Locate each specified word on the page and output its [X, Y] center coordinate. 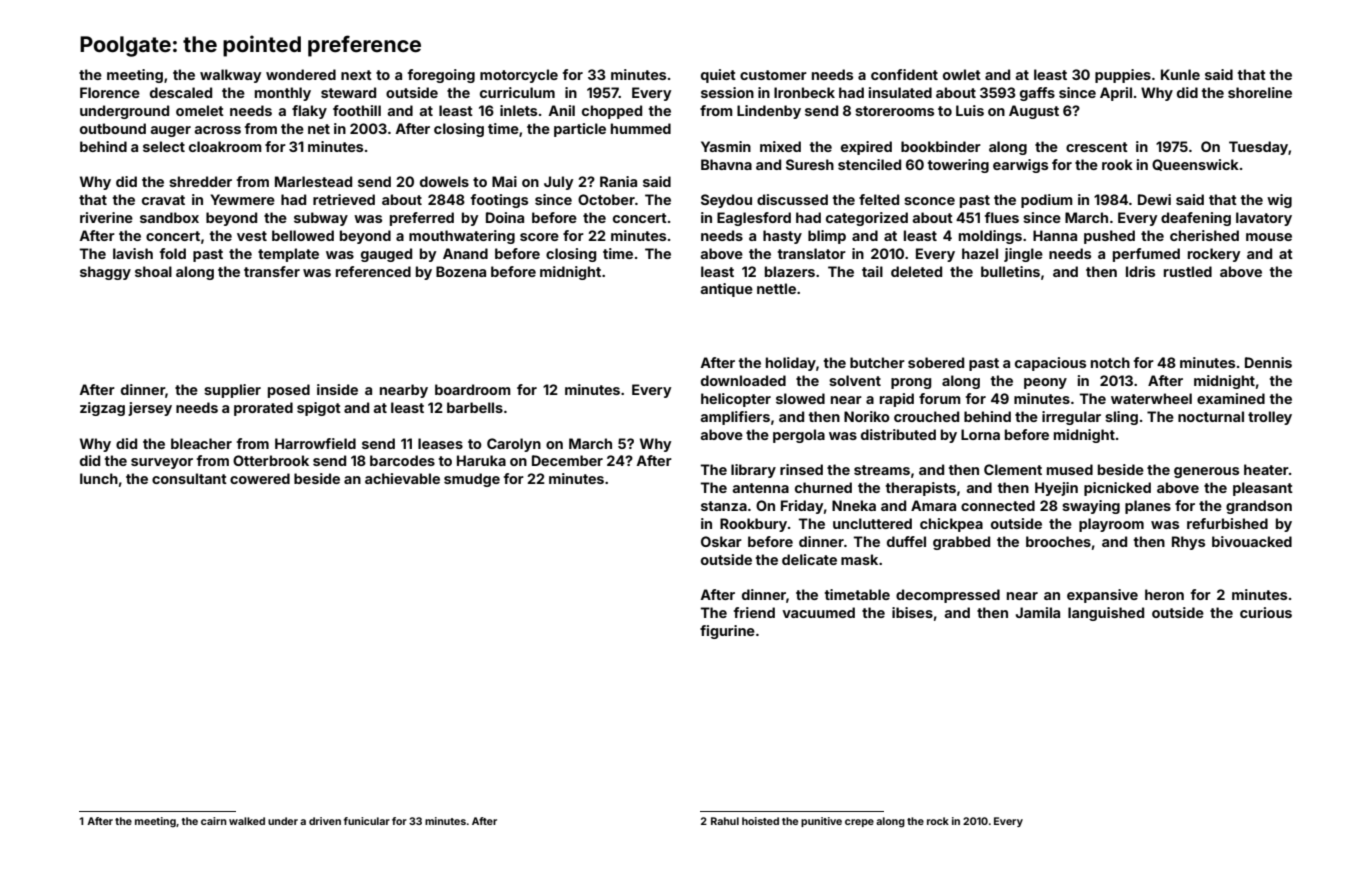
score [539, 237]
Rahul [725, 821]
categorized [867, 219]
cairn [214, 821]
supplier [232, 391]
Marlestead [313, 181]
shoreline [1260, 92]
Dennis [1268, 362]
